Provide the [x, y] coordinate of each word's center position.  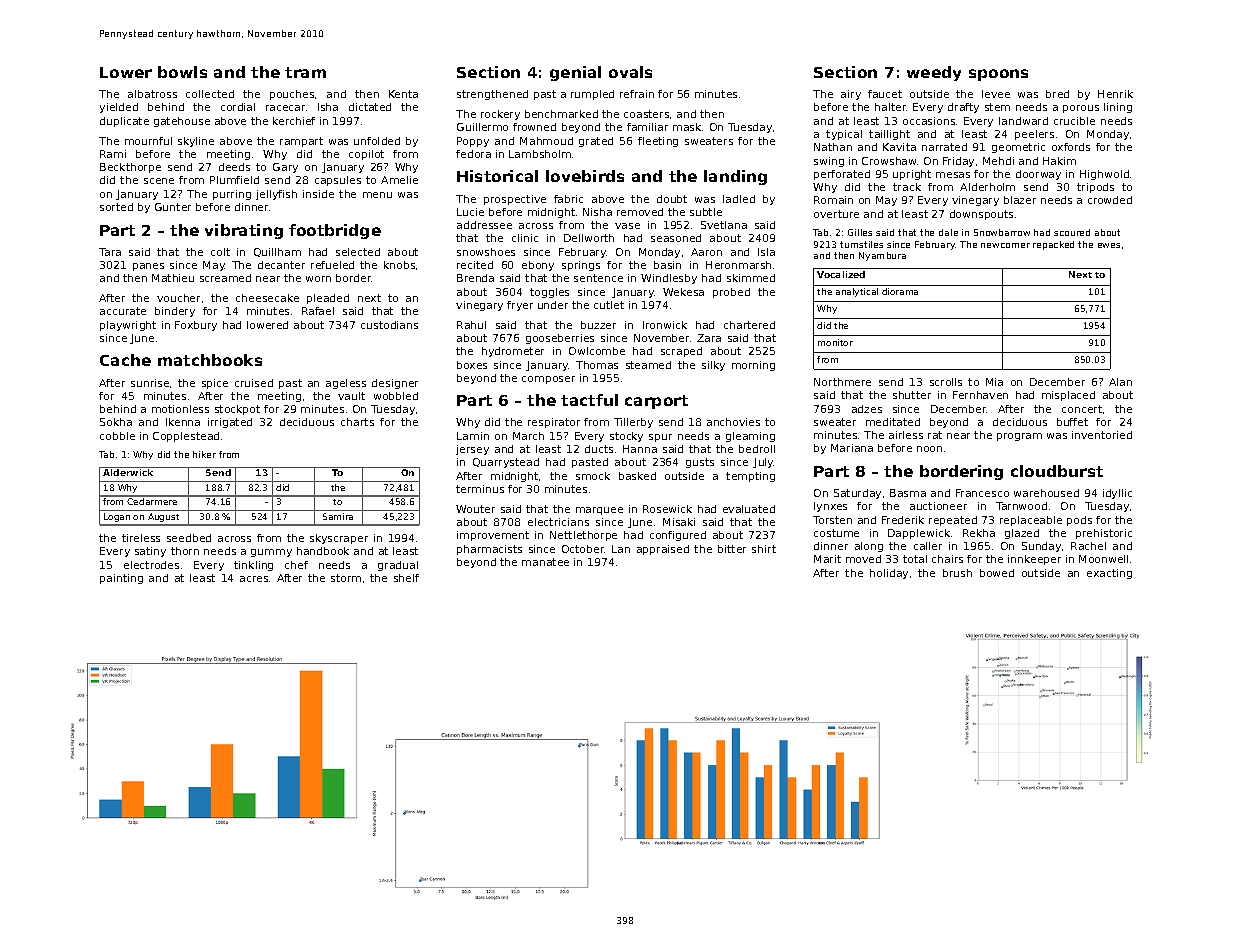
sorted [116, 207]
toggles [549, 293]
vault [351, 396]
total [915, 559]
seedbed [189, 538]
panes [148, 267]
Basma [908, 493]
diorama [900, 291]
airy [851, 95]
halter [891, 107]
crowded [1110, 200]
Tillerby [633, 423]
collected [210, 94]
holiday [889, 574]
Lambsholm [540, 154]
